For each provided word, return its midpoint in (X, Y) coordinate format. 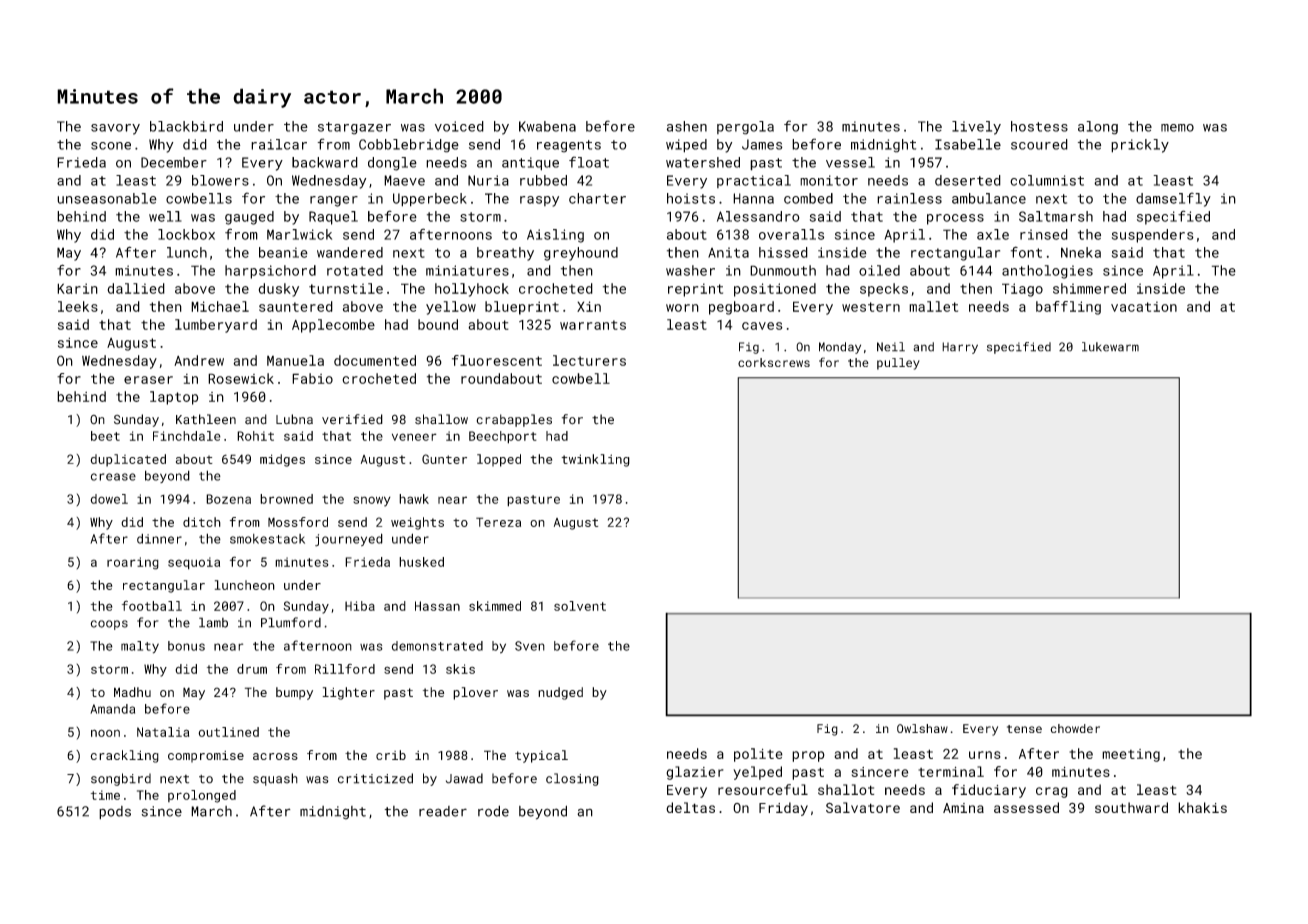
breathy (505, 254)
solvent (580, 606)
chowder (1075, 728)
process (955, 219)
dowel (109, 499)
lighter (348, 693)
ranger (334, 201)
